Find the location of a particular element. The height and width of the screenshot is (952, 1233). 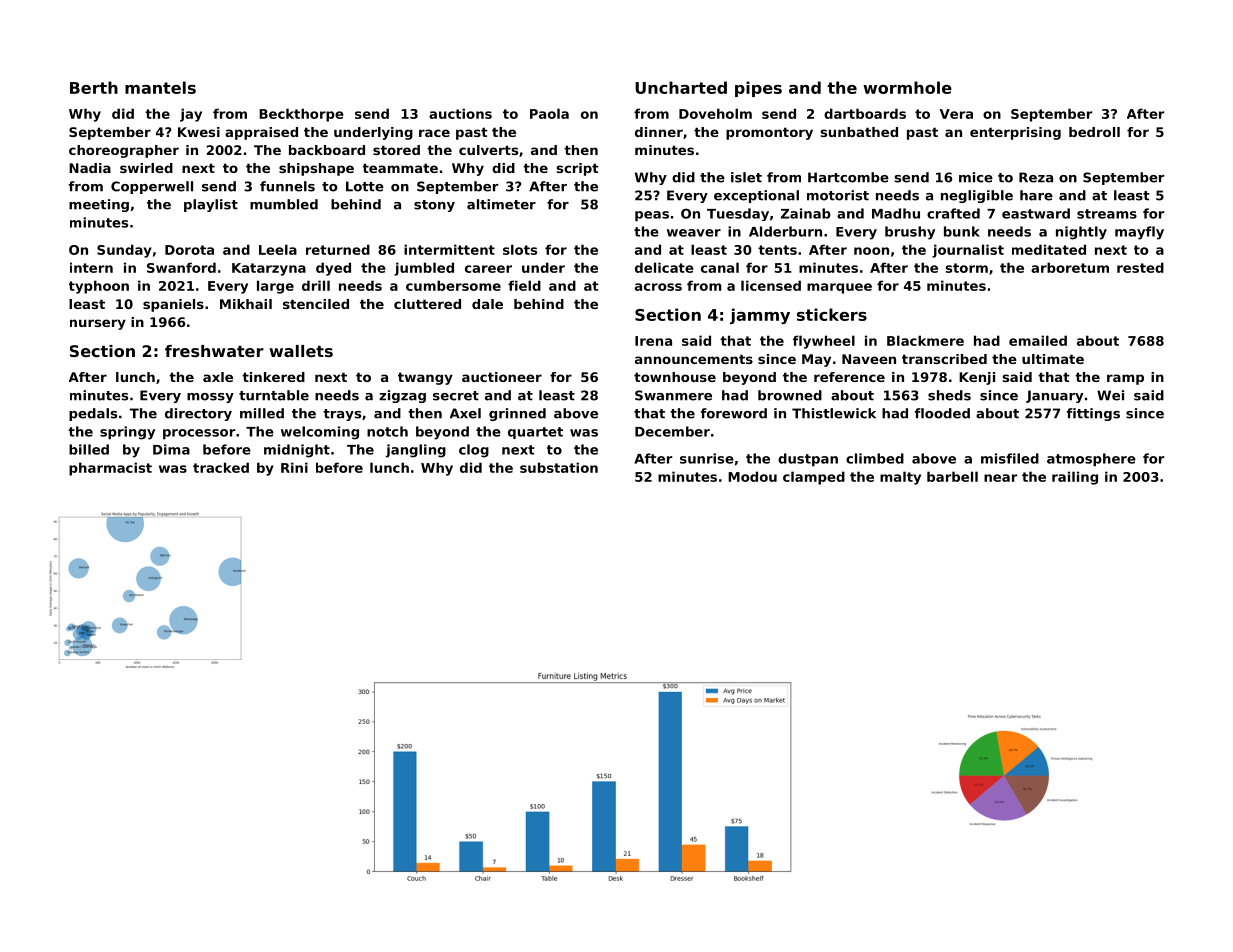

pipes is located at coordinates (758, 89).
